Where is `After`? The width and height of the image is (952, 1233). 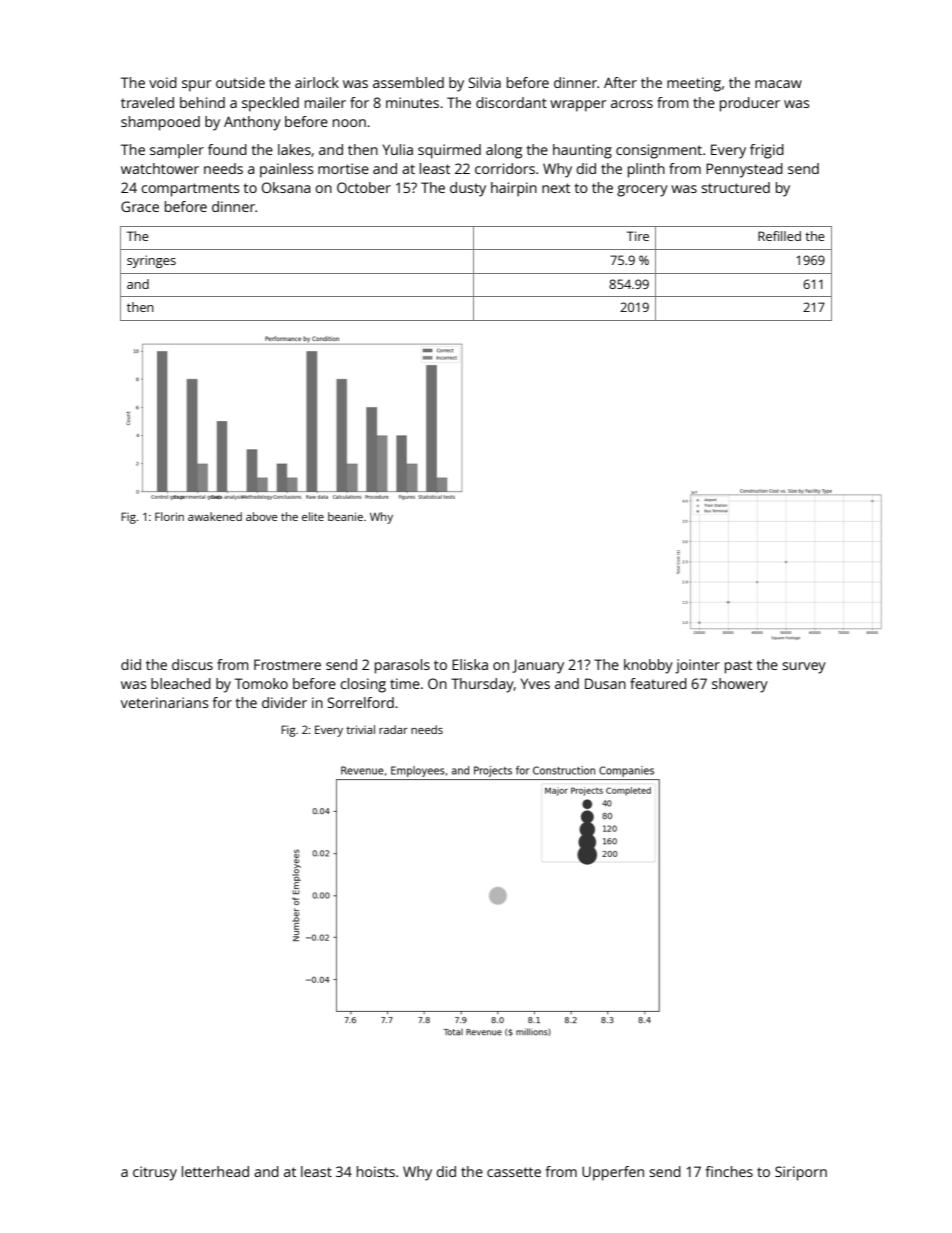
After is located at coordinates (620, 82).
